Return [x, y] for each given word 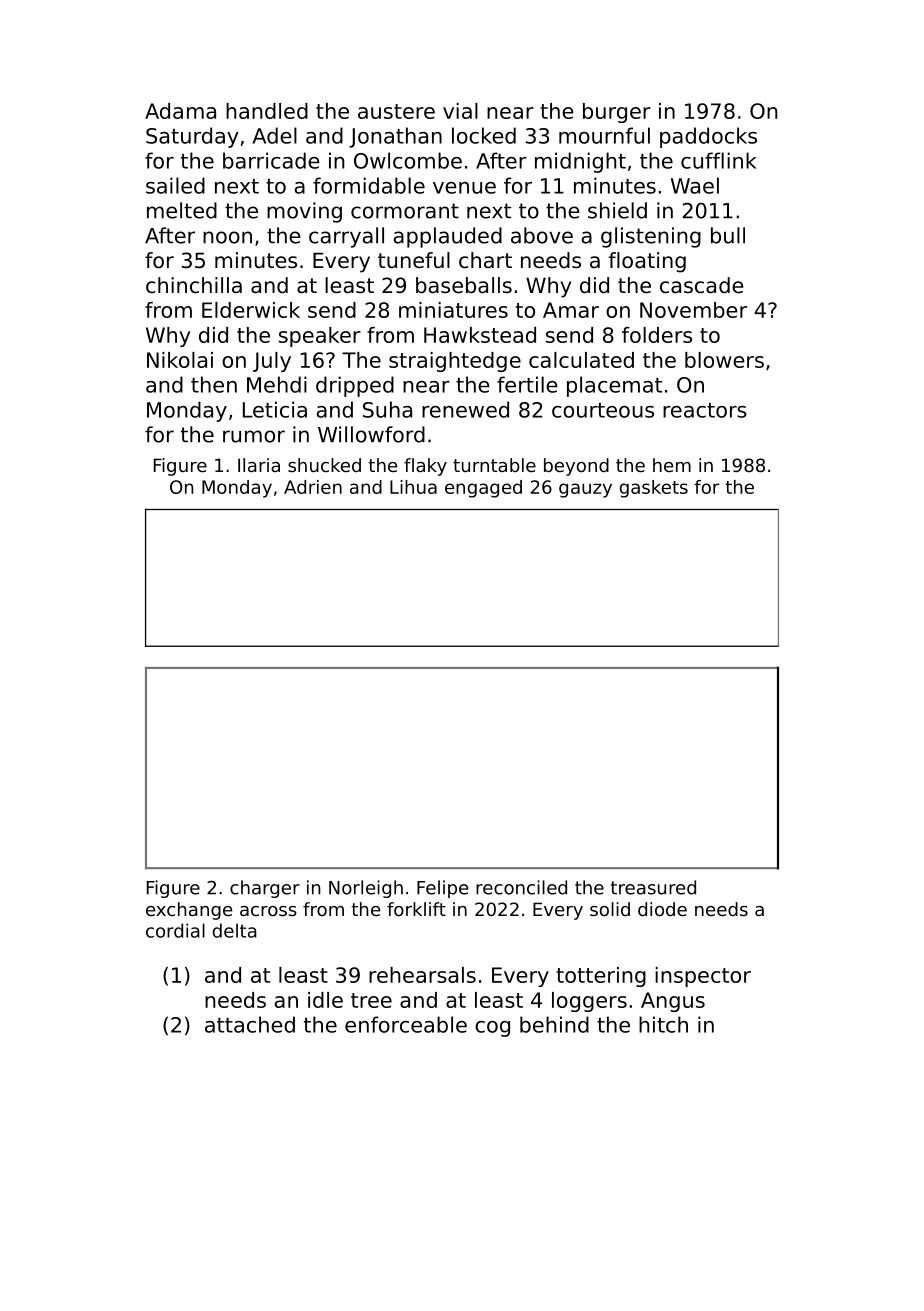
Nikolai [180, 360]
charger [265, 889]
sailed [175, 185]
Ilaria [259, 465]
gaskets [654, 489]
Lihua [413, 487]
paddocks [708, 137]
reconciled [521, 887]
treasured [653, 887]
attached [250, 1024]
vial [460, 111]
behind [554, 1024]
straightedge [455, 362]
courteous [603, 410]
